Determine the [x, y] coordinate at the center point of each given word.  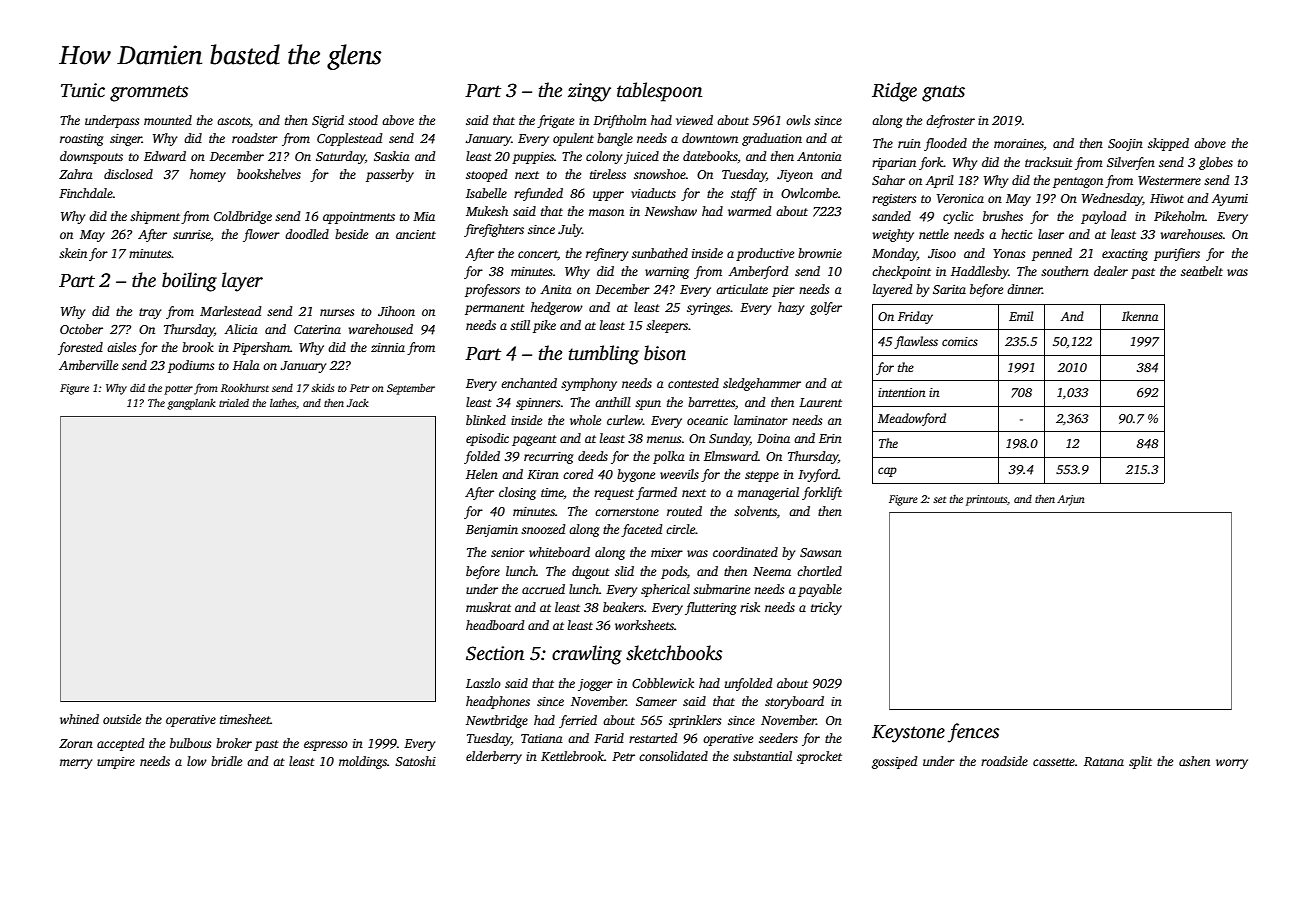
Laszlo [483, 683]
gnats [943, 93]
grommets [149, 93]
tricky [826, 608]
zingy [589, 92]
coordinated [745, 552]
